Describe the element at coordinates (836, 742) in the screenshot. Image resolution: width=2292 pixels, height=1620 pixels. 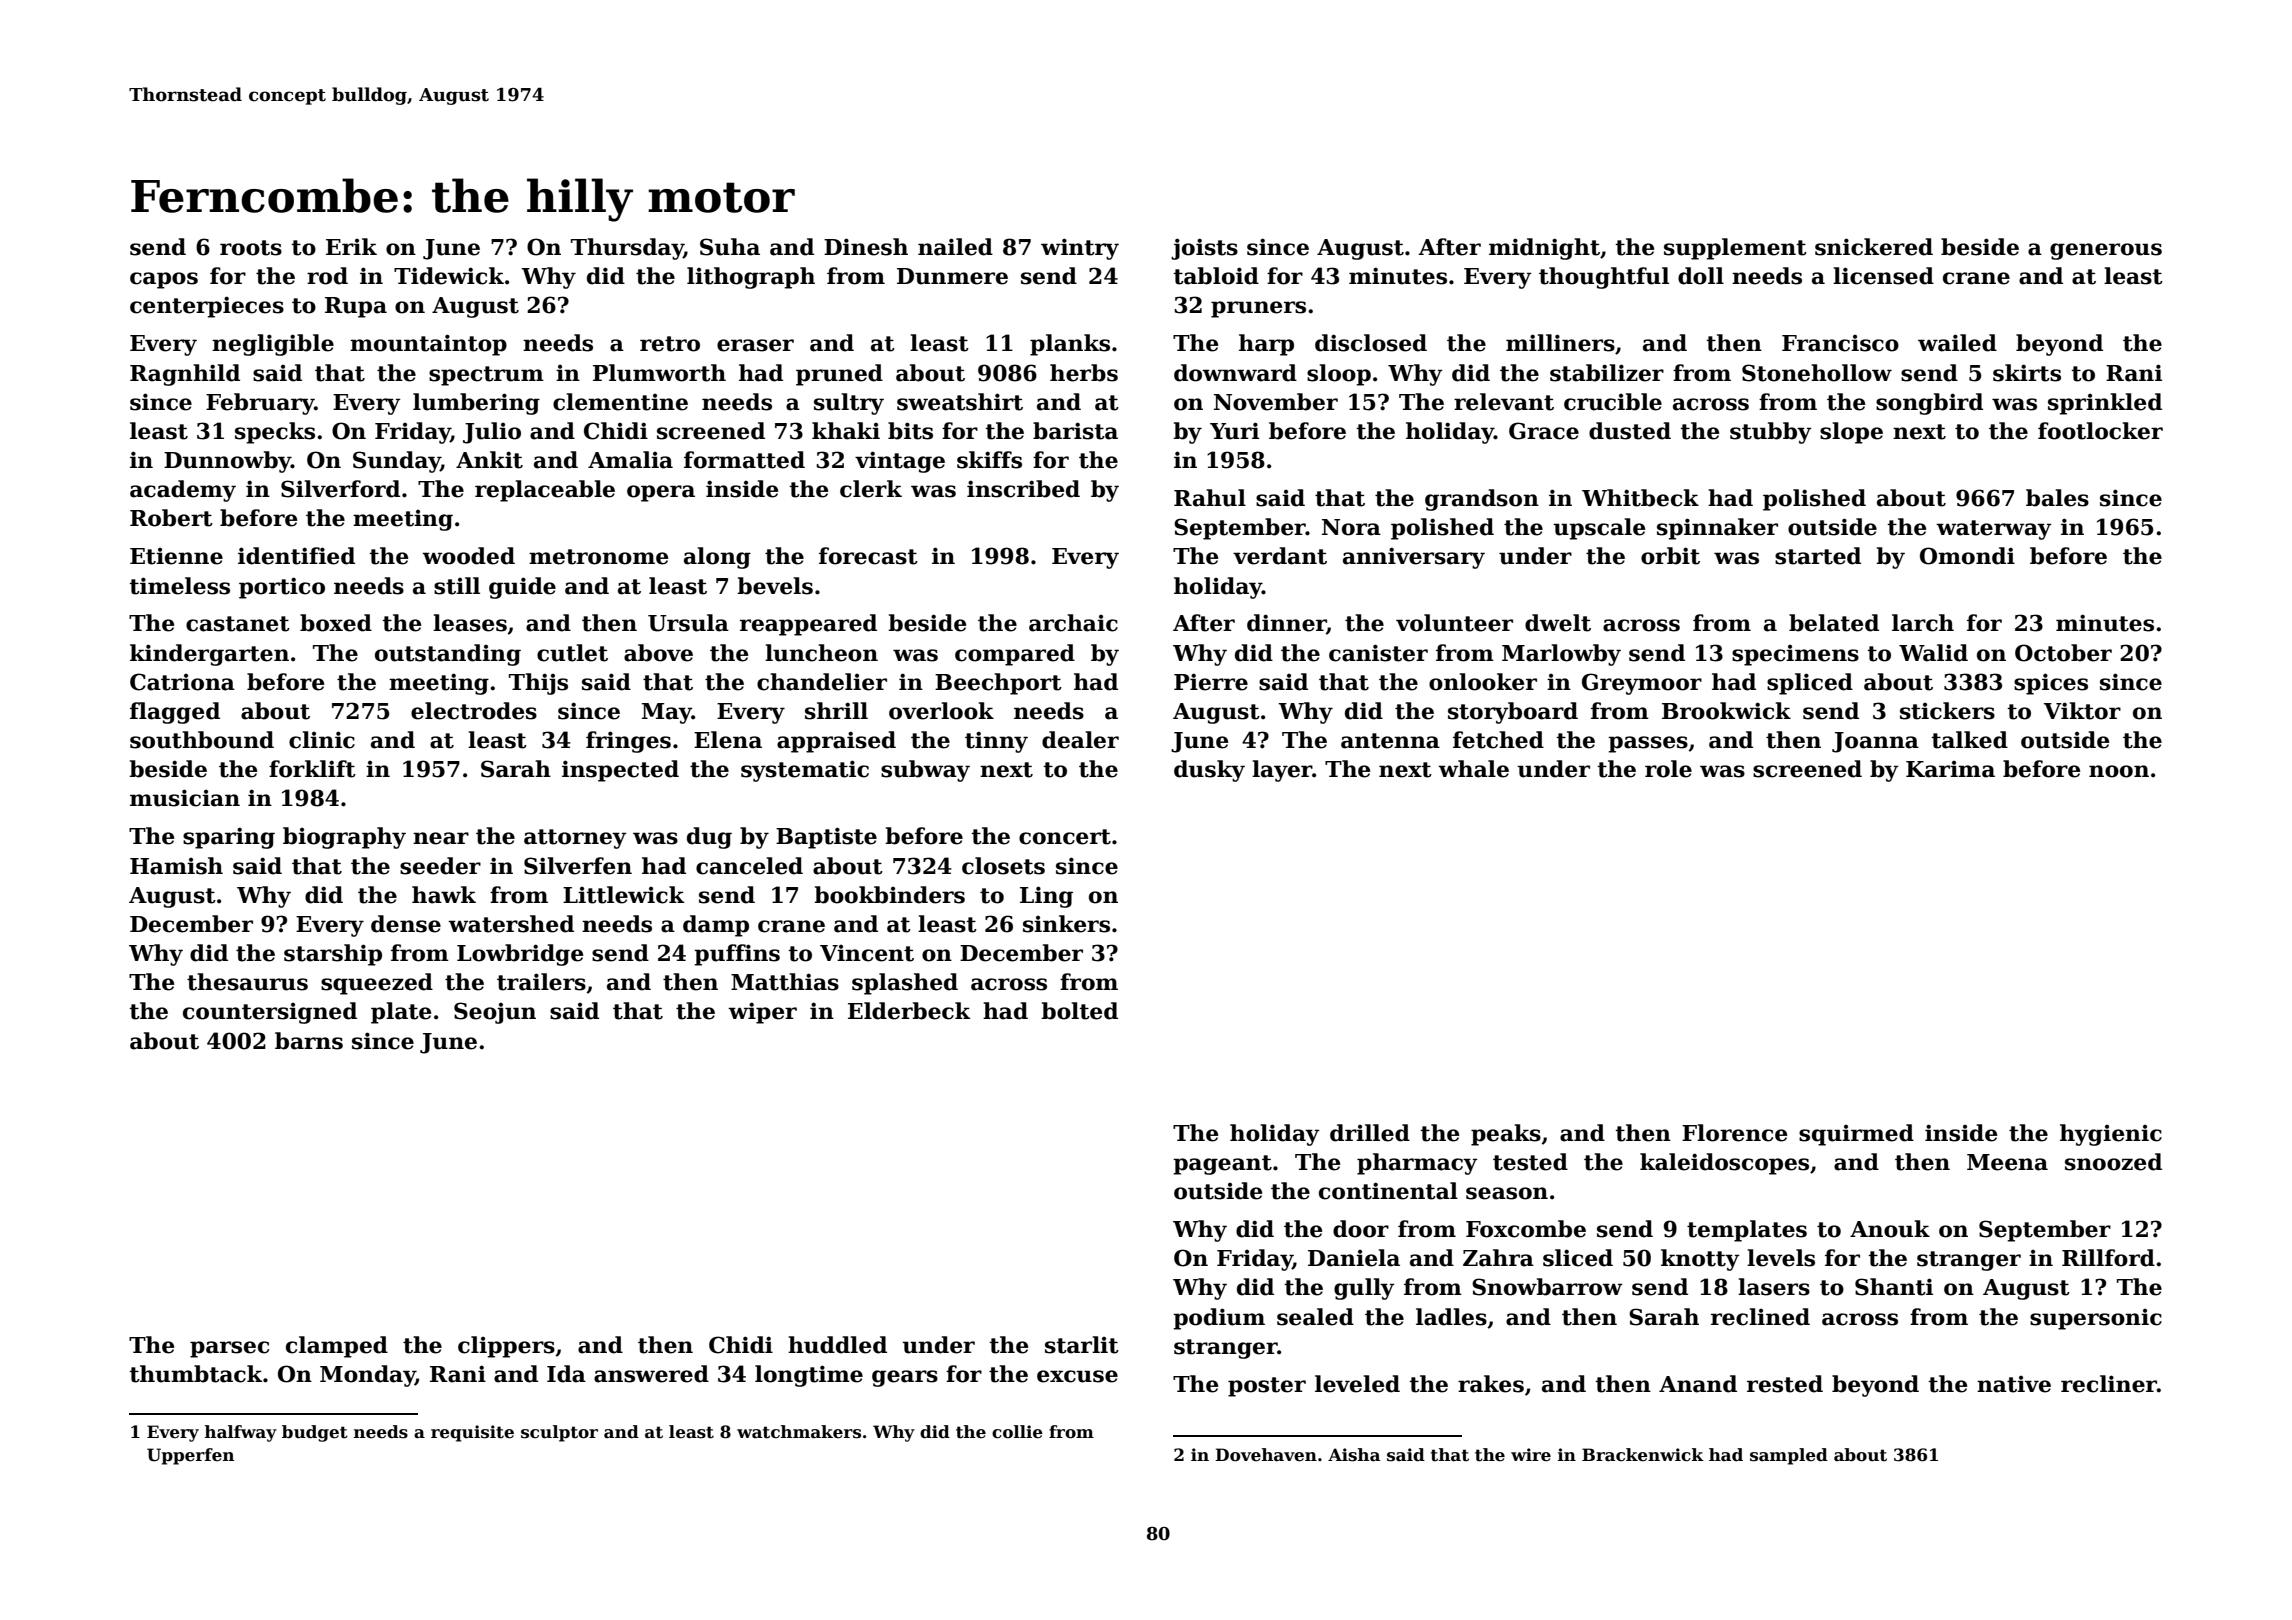
I see `appraised` at that location.
